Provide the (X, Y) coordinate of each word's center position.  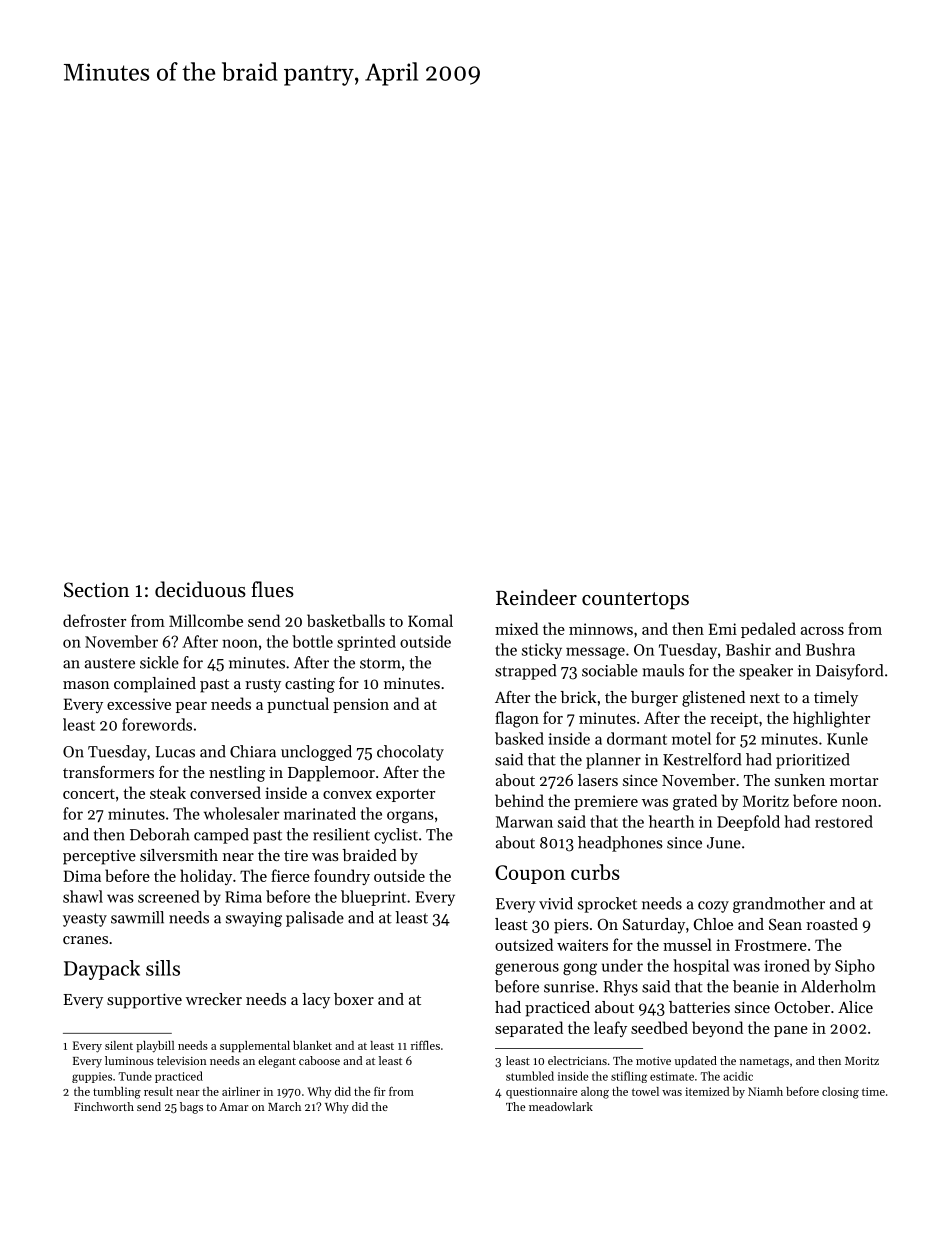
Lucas (175, 752)
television (182, 1060)
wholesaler (241, 813)
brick (578, 697)
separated (529, 1029)
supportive (144, 1001)
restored (844, 821)
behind (519, 800)
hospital (701, 967)
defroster (94, 620)
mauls (663, 670)
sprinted (366, 643)
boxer (354, 999)
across (822, 631)
